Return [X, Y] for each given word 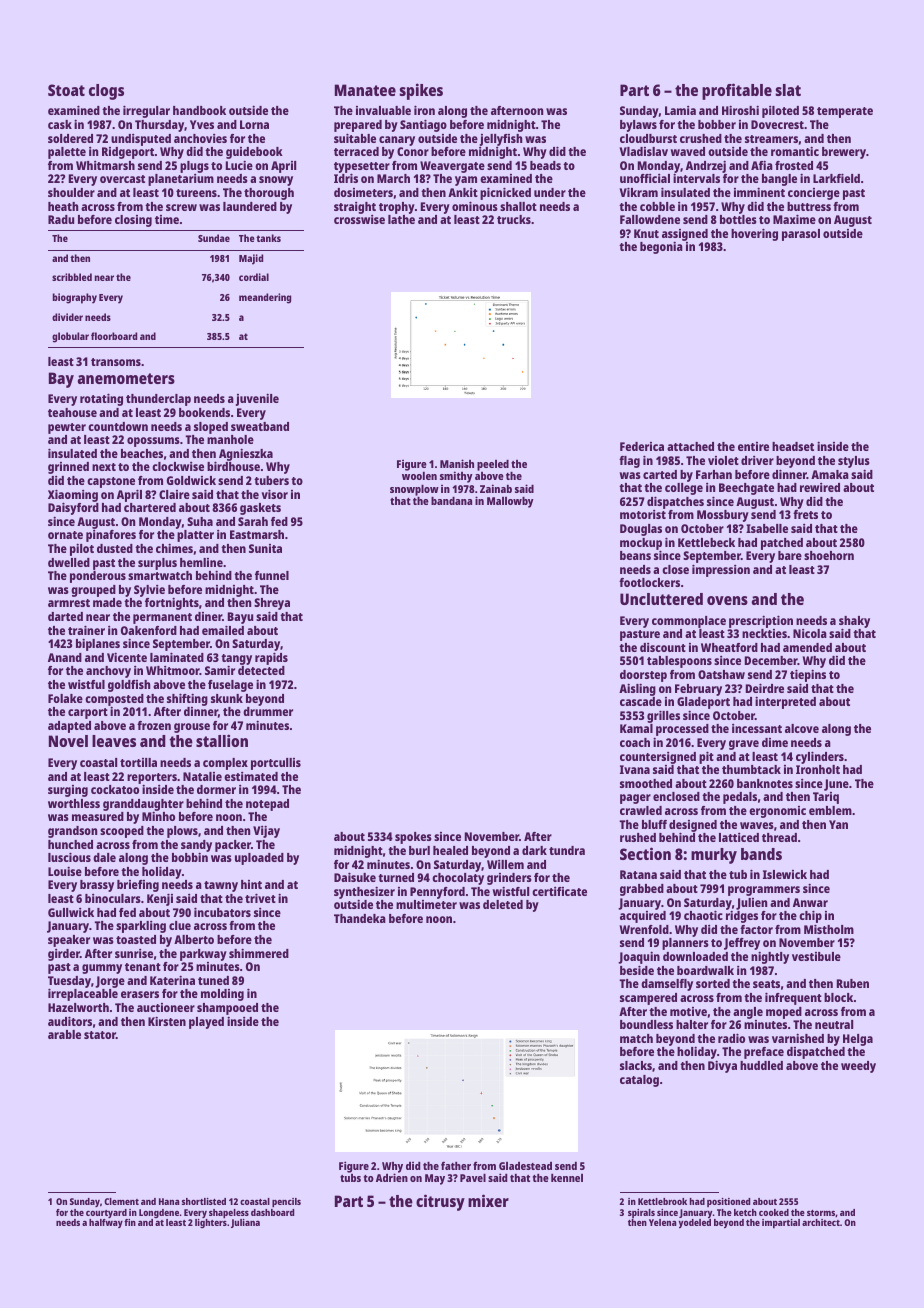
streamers [771, 139]
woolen [419, 476]
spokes [413, 838]
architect [821, 1222]
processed [682, 730]
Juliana [245, 1223]
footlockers [649, 582]
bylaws [638, 126]
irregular [146, 111]
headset [793, 446]
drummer [268, 711]
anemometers [126, 378]
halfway [106, 1223]
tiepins [808, 675]
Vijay [266, 831]
